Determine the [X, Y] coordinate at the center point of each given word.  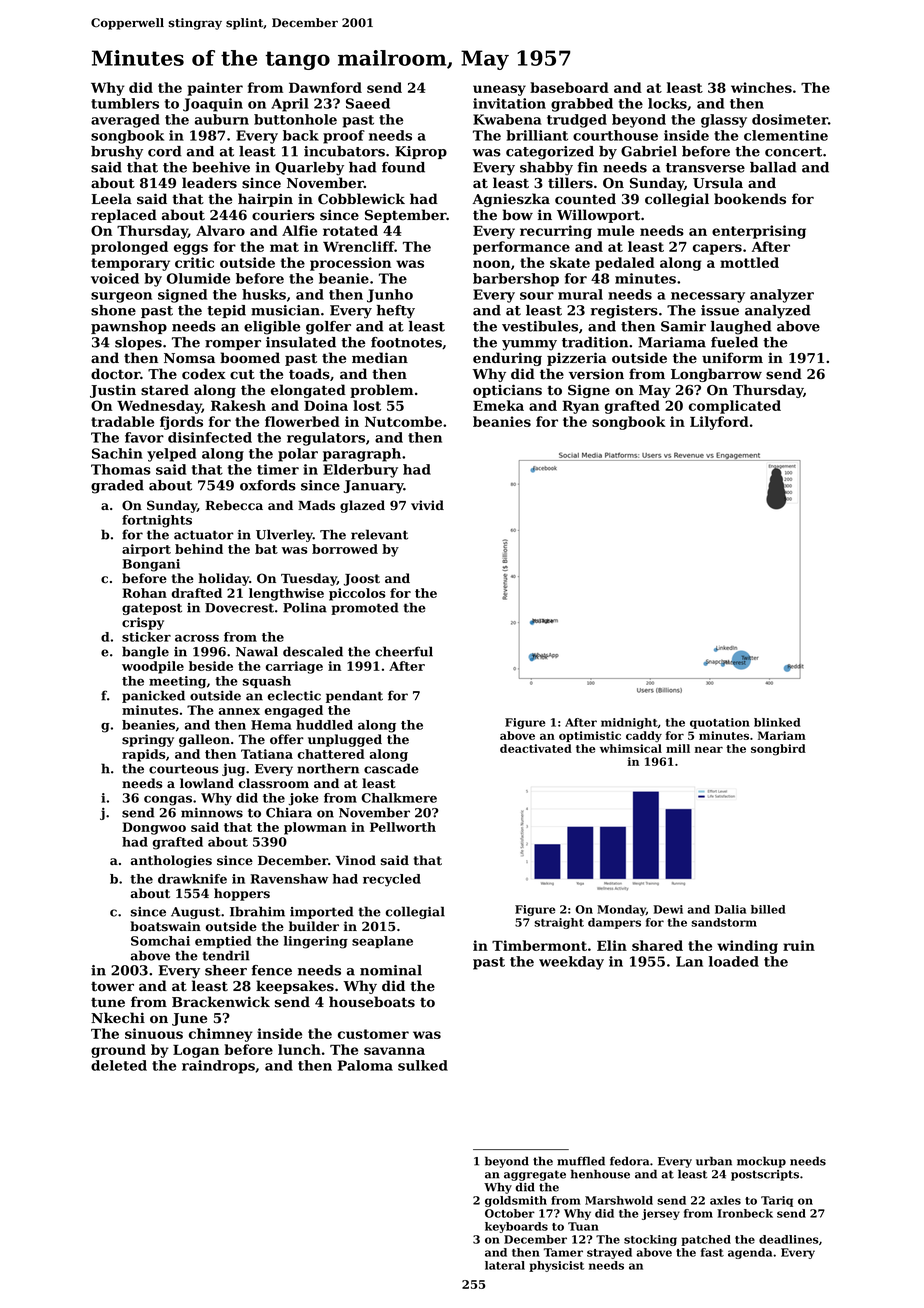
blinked [777, 722]
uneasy [499, 90]
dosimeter [790, 119]
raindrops [218, 1067]
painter [215, 89]
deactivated [536, 748]
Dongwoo [154, 828]
